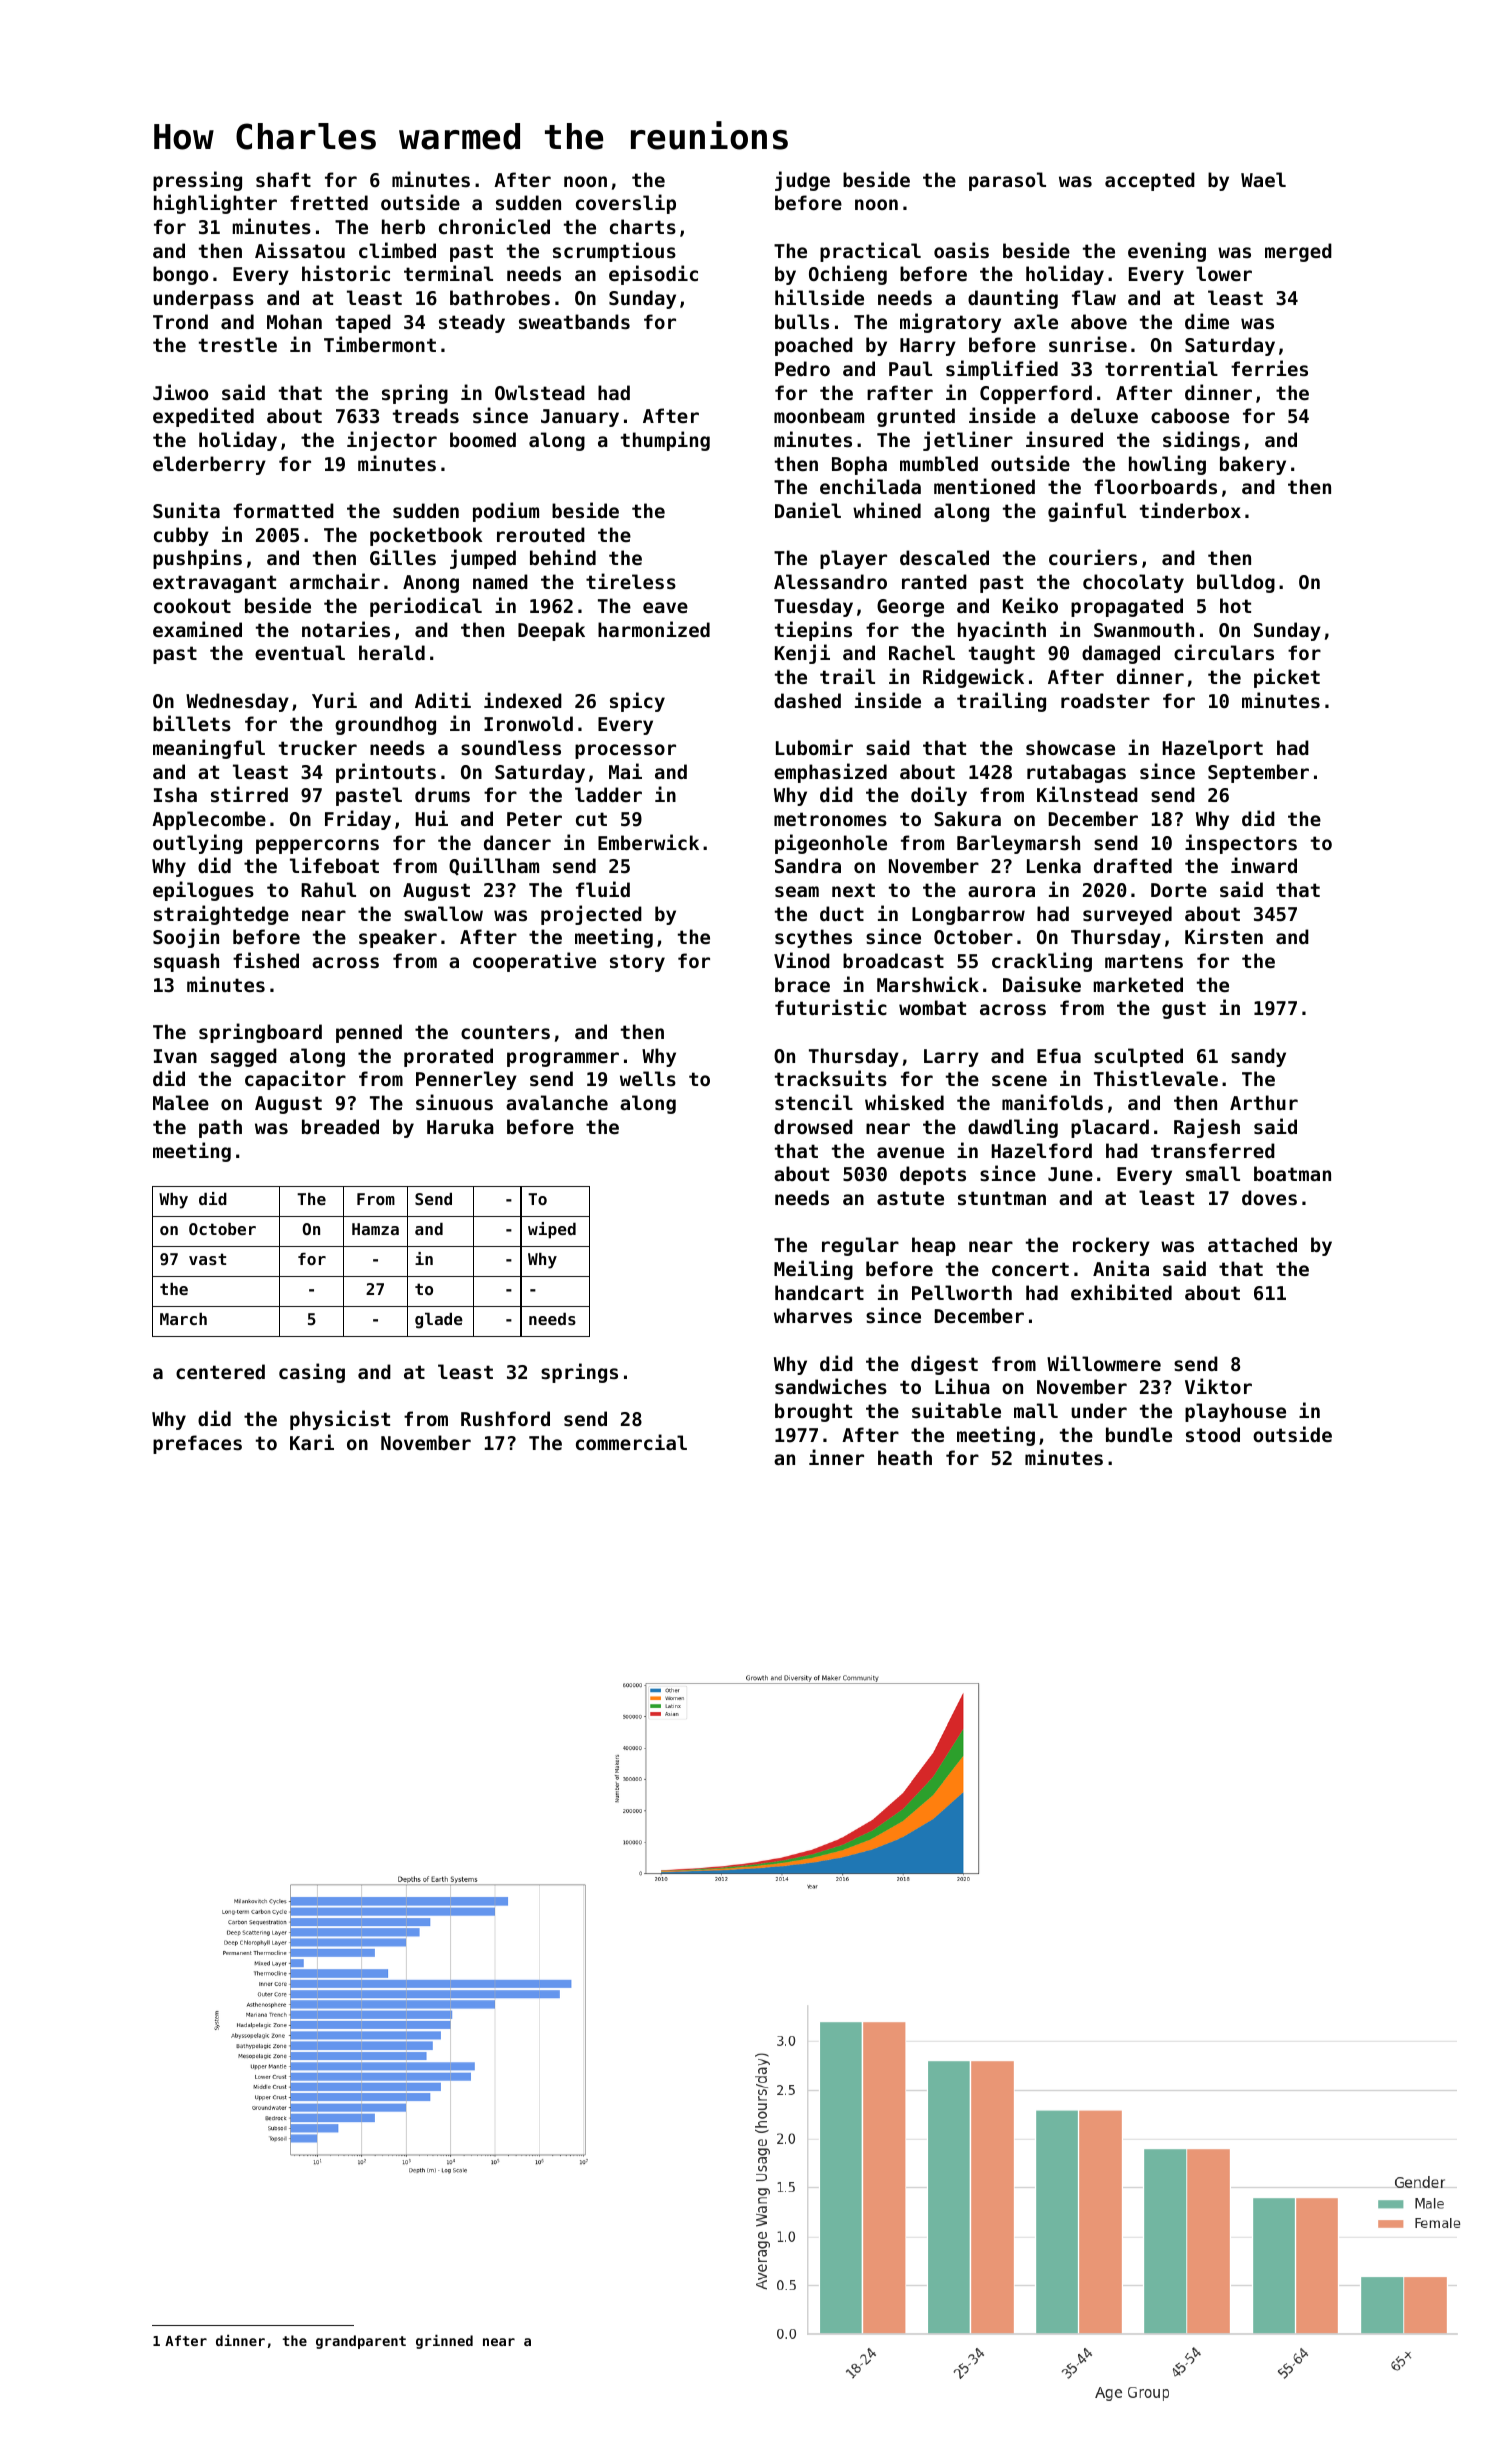 This page has width=1496, height=2464. What do you see at coordinates (1213, 1434) in the page?
I see `stood` at bounding box center [1213, 1434].
